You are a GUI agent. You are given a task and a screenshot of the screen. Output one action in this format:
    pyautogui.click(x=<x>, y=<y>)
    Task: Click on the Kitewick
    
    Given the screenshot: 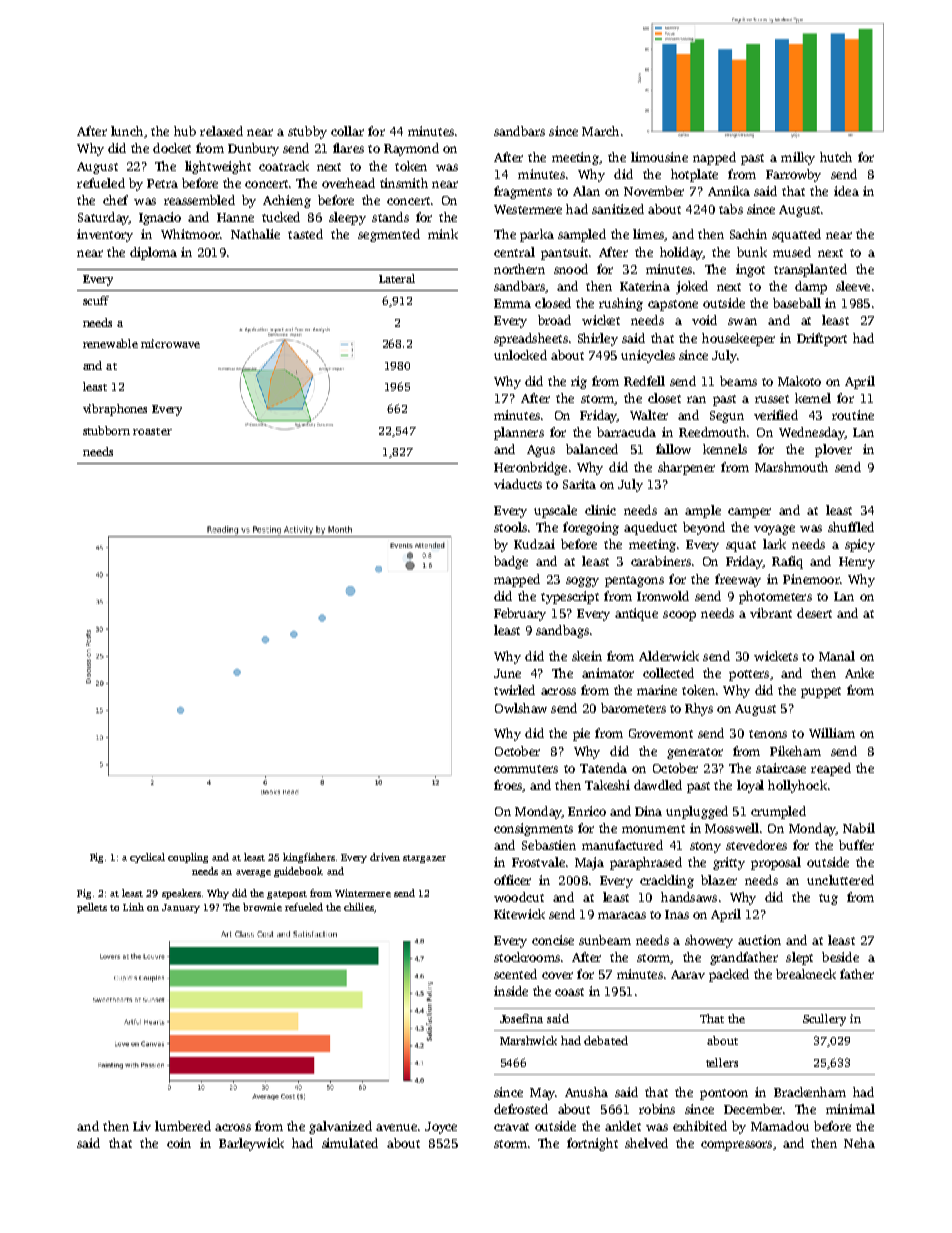 What is the action you would take?
    pyautogui.click(x=519, y=914)
